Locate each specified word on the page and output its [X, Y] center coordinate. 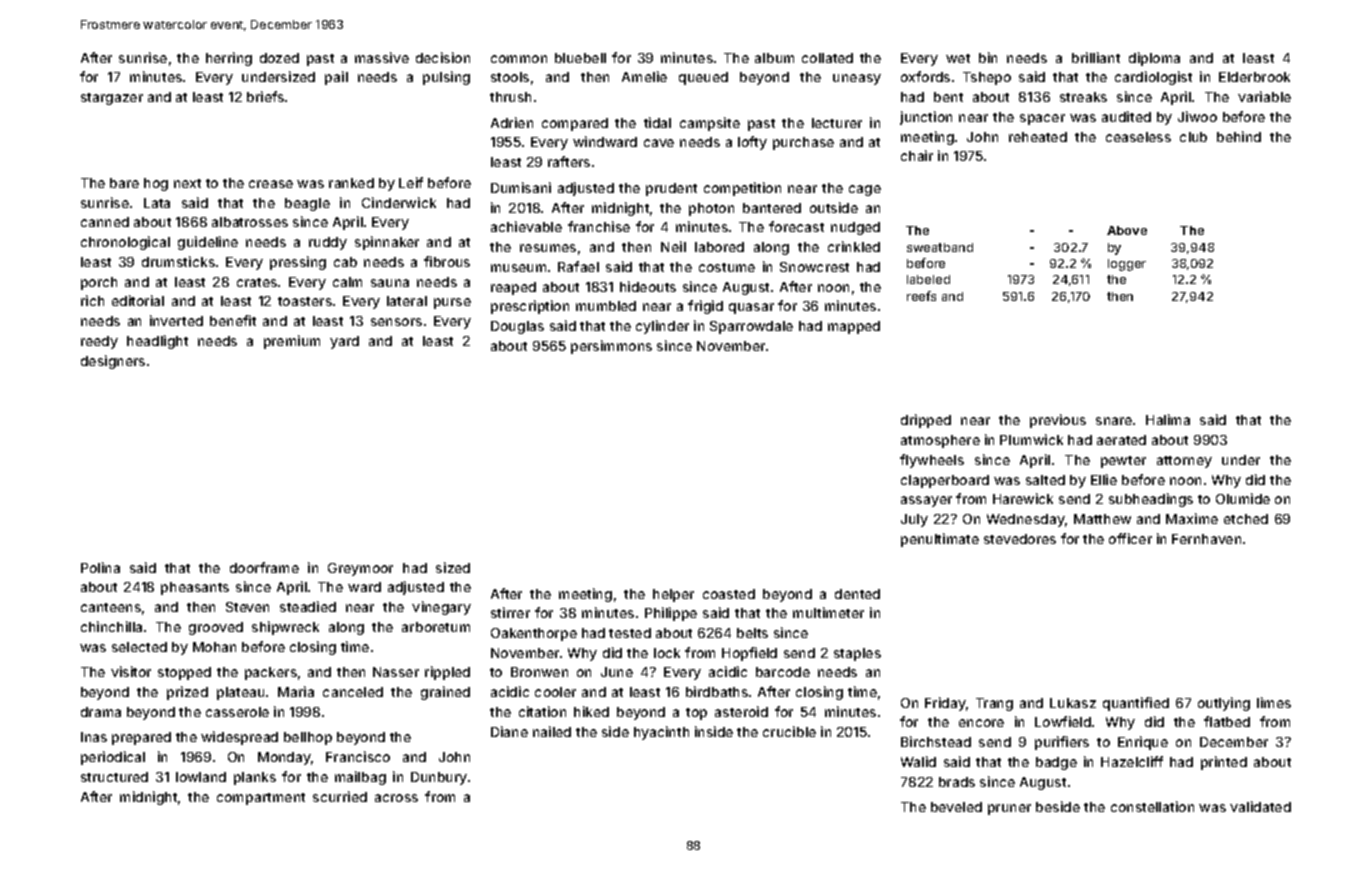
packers [271, 673]
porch [99, 283]
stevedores [1020, 539]
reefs [921, 296]
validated [1260, 806]
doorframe [264, 567]
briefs [265, 96]
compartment [261, 799]
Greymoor [360, 569]
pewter [1123, 462]
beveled [956, 807]
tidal [657, 122]
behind [1239, 136]
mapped [854, 327]
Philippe [671, 614]
